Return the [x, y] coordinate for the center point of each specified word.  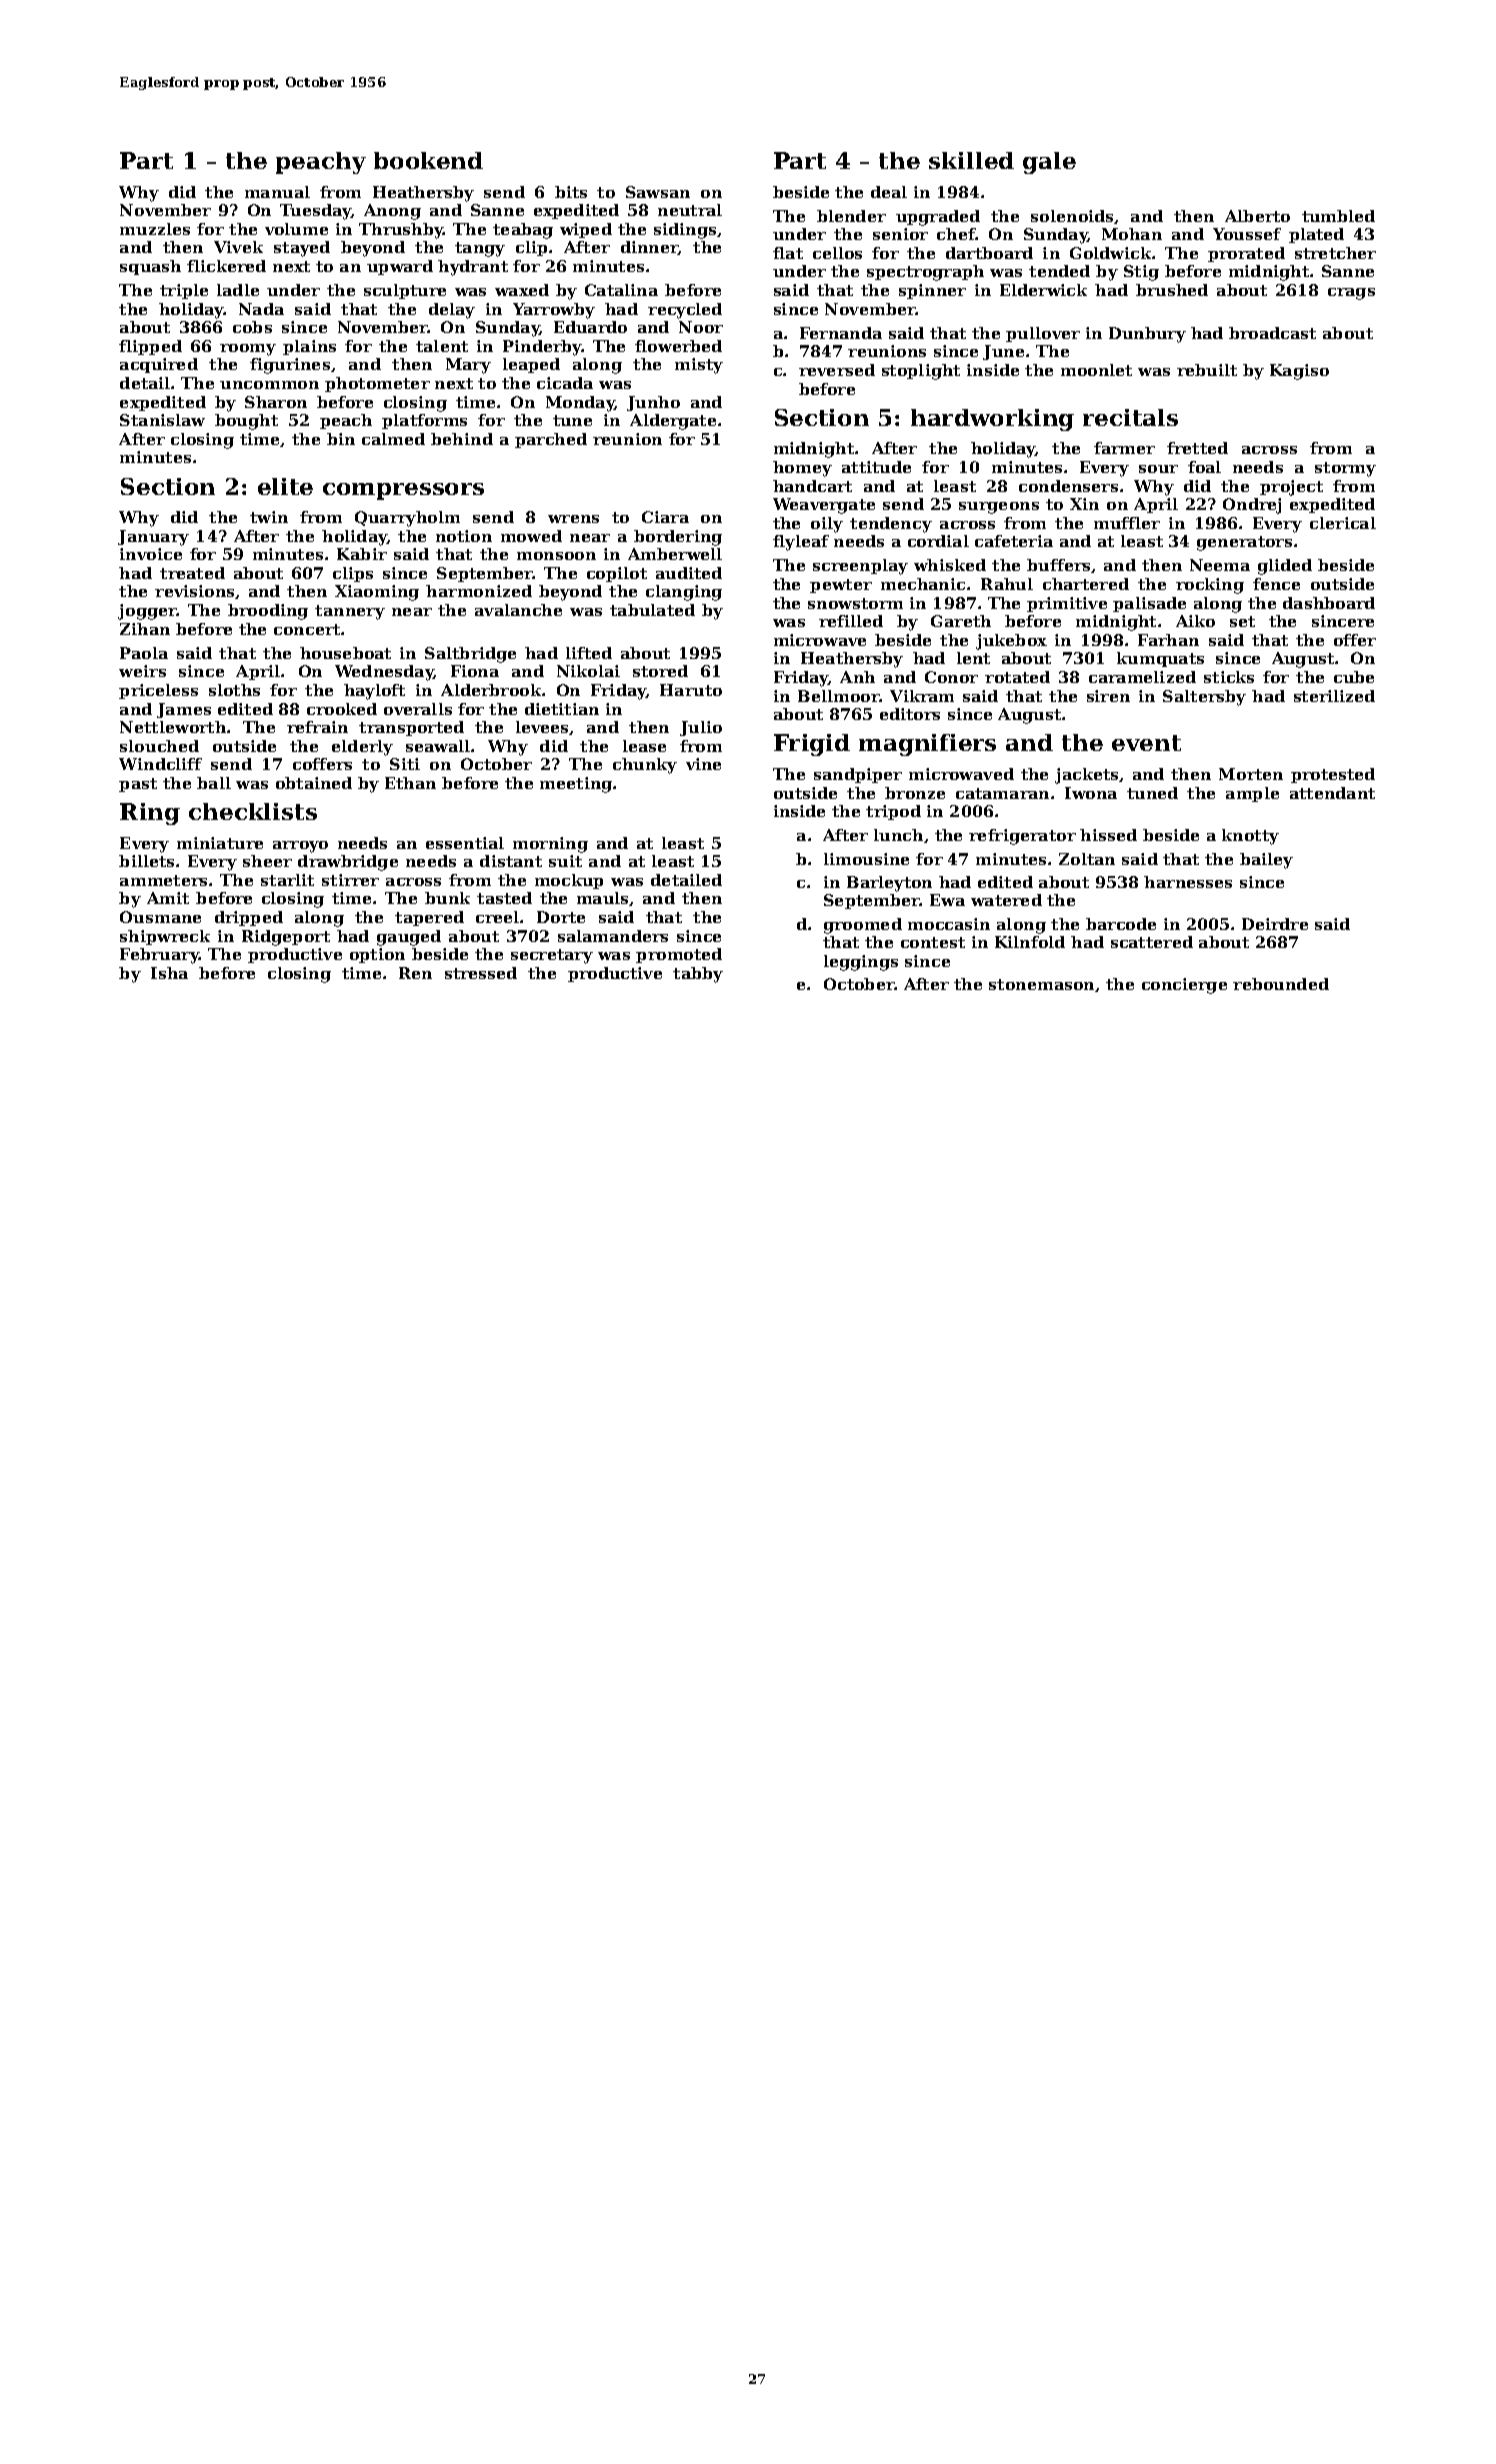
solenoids [1073, 217]
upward [400, 267]
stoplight [921, 372]
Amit [168, 898]
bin [341, 439]
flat [788, 253]
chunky [645, 766]
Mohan [1132, 234]
